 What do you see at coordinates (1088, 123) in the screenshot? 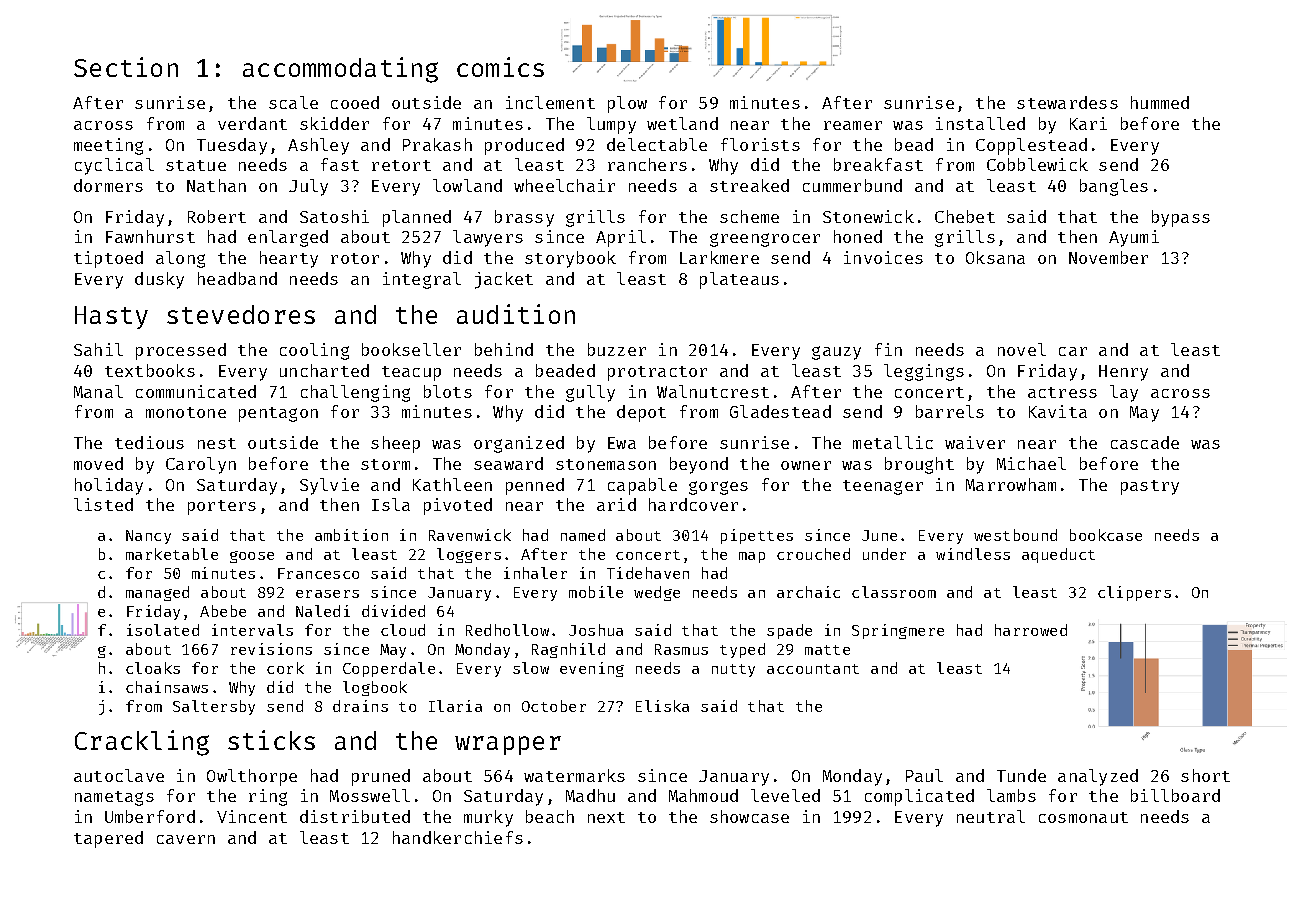
I see `Kari` at bounding box center [1088, 123].
